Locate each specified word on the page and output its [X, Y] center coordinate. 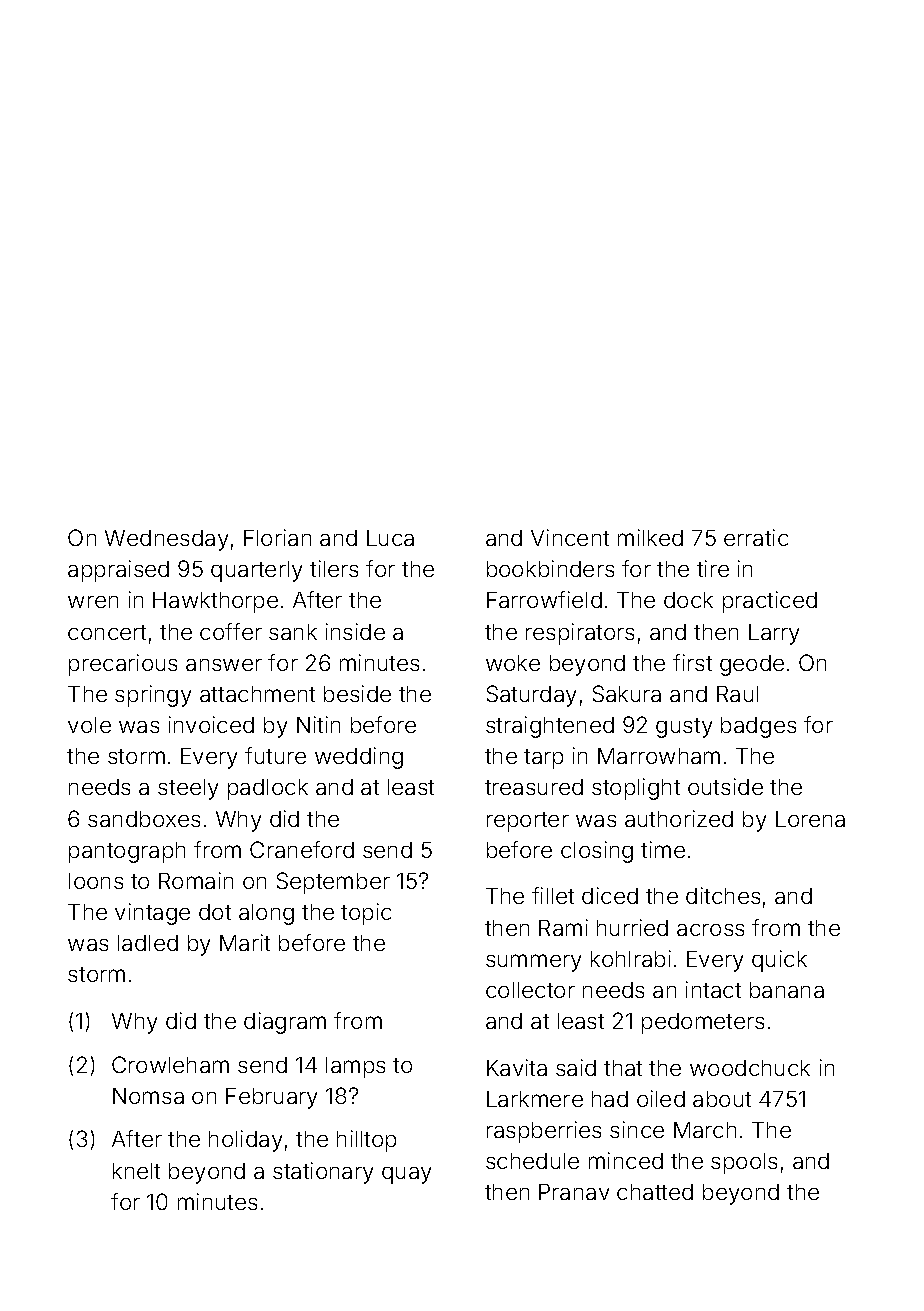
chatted [655, 1192]
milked [650, 537]
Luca [390, 538]
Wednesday [166, 540]
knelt [136, 1171]
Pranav [574, 1192]
